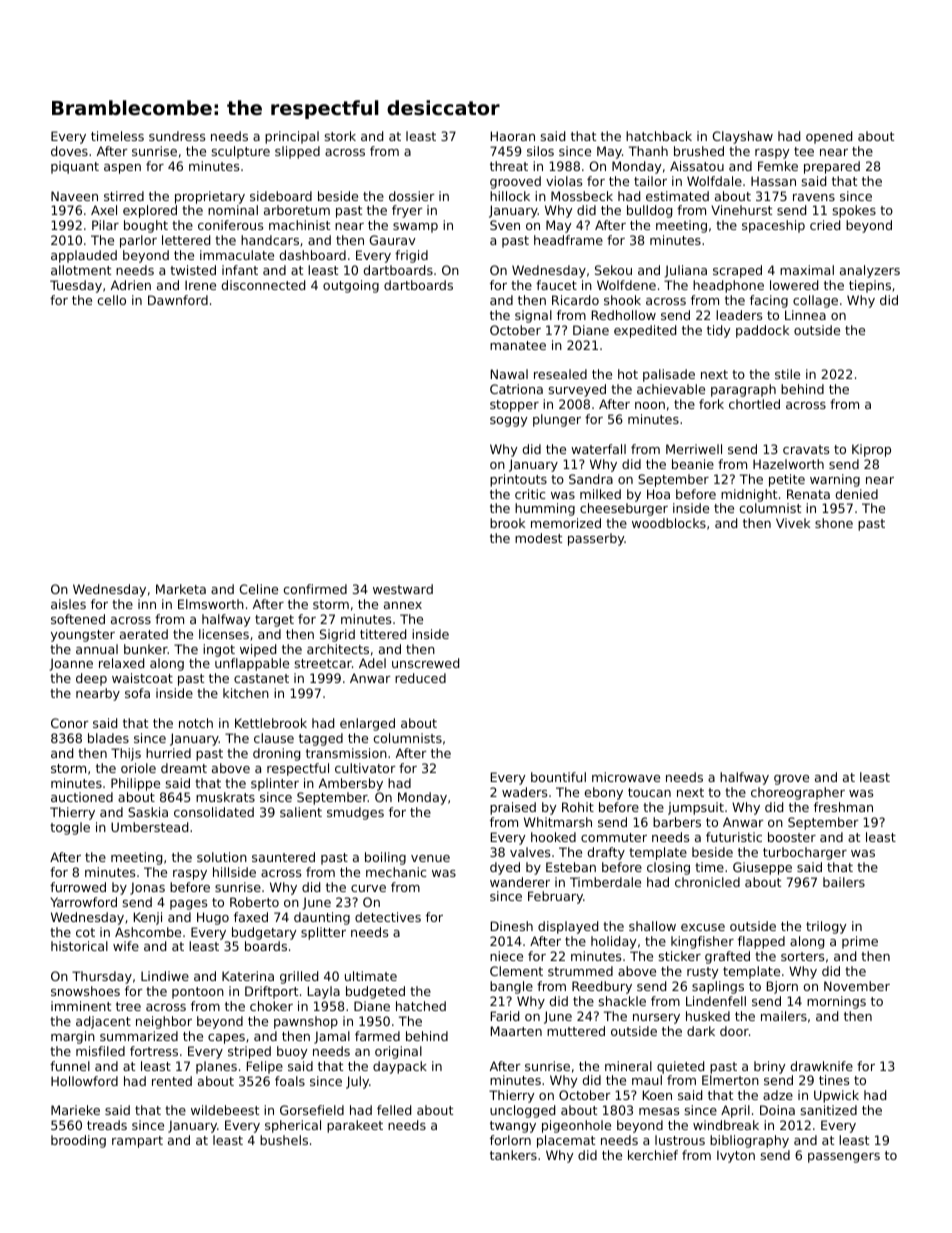  What do you see at coordinates (172, 1081) in the screenshot?
I see `rented` at bounding box center [172, 1081].
